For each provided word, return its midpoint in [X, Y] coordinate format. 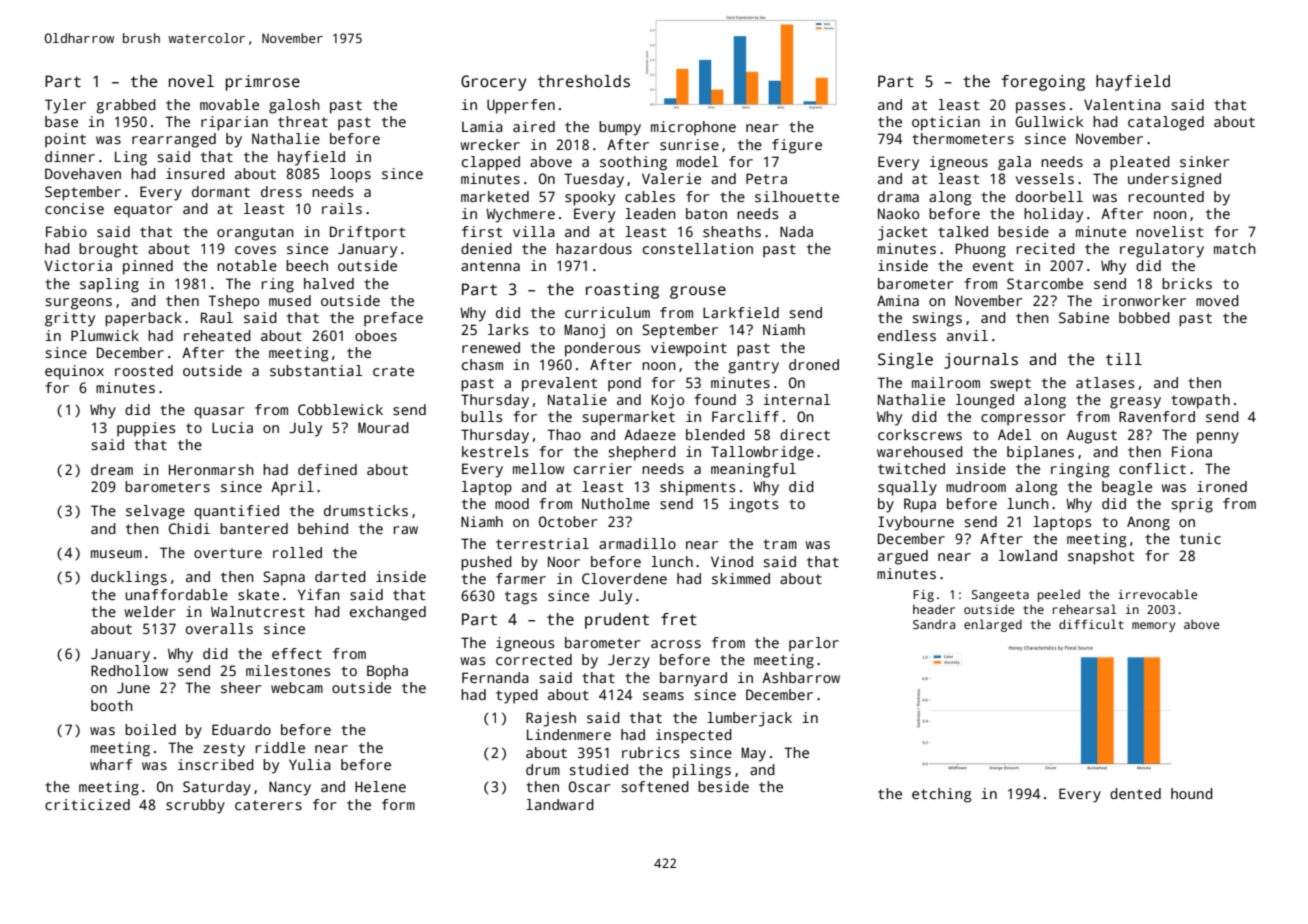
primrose [263, 83]
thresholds [584, 81]
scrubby [195, 806]
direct [805, 434]
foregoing [1043, 83]
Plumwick [105, 335]
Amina [898, 300]
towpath [1200, 401]
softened [655, 786]
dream [112, 469]
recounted [1166, 196]
